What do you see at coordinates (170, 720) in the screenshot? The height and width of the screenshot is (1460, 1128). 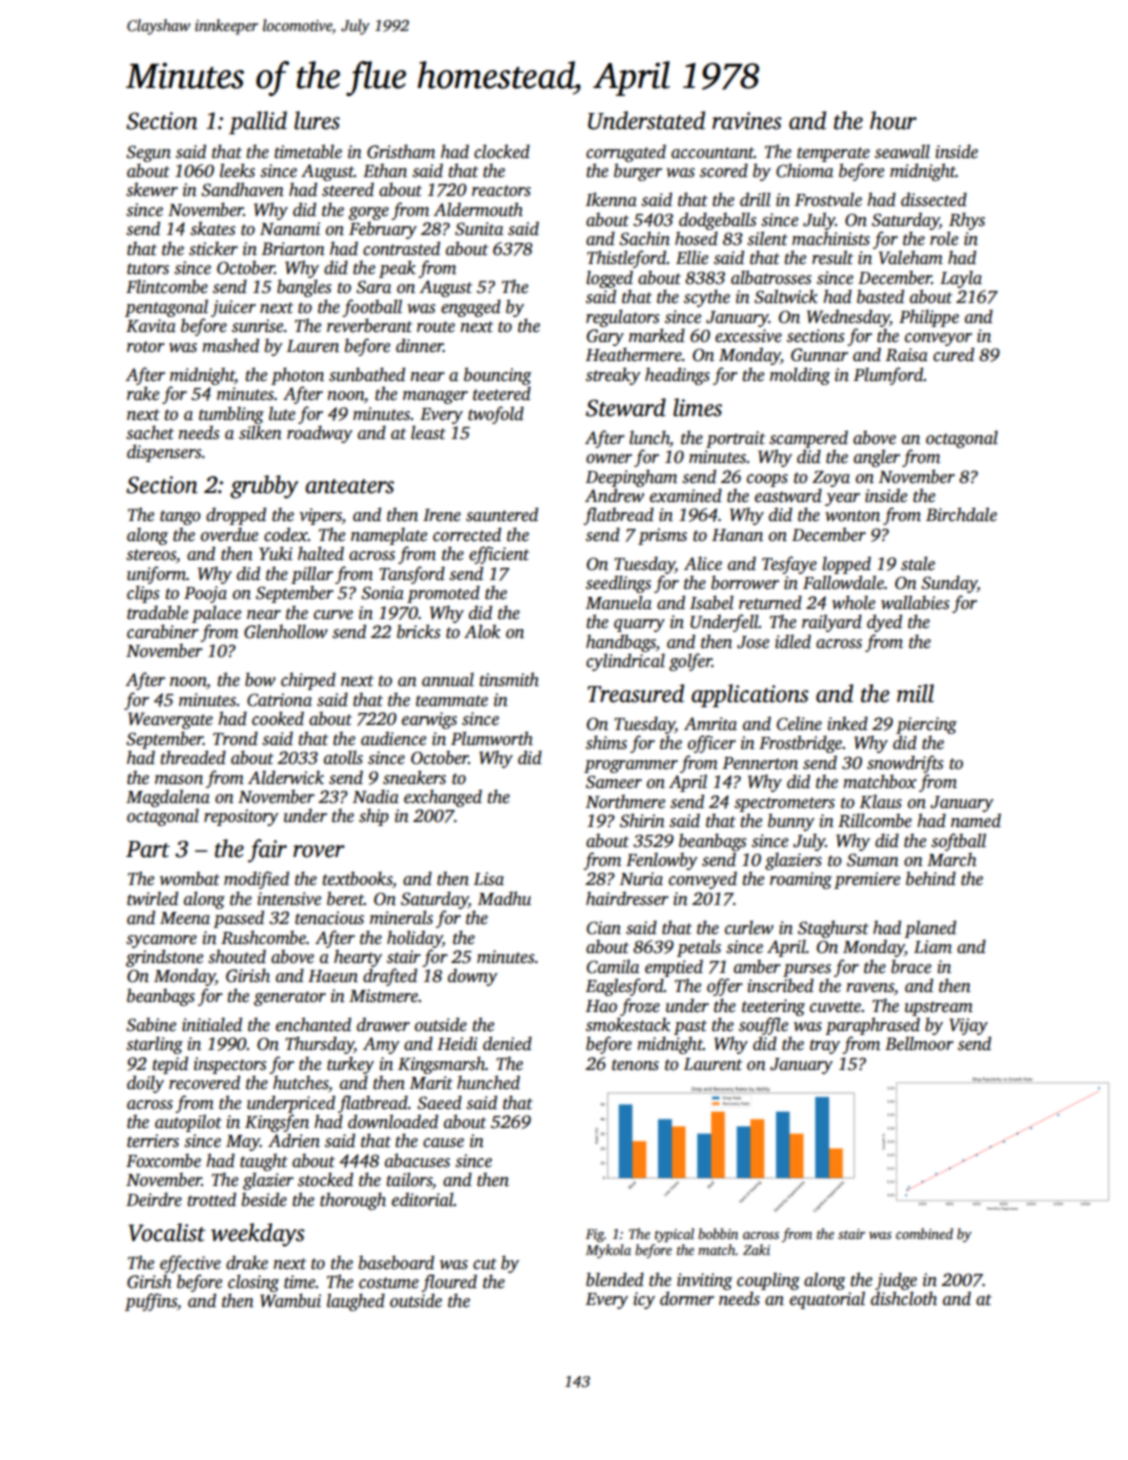 I see `Weavergate` at bounding box center [170, 720].
